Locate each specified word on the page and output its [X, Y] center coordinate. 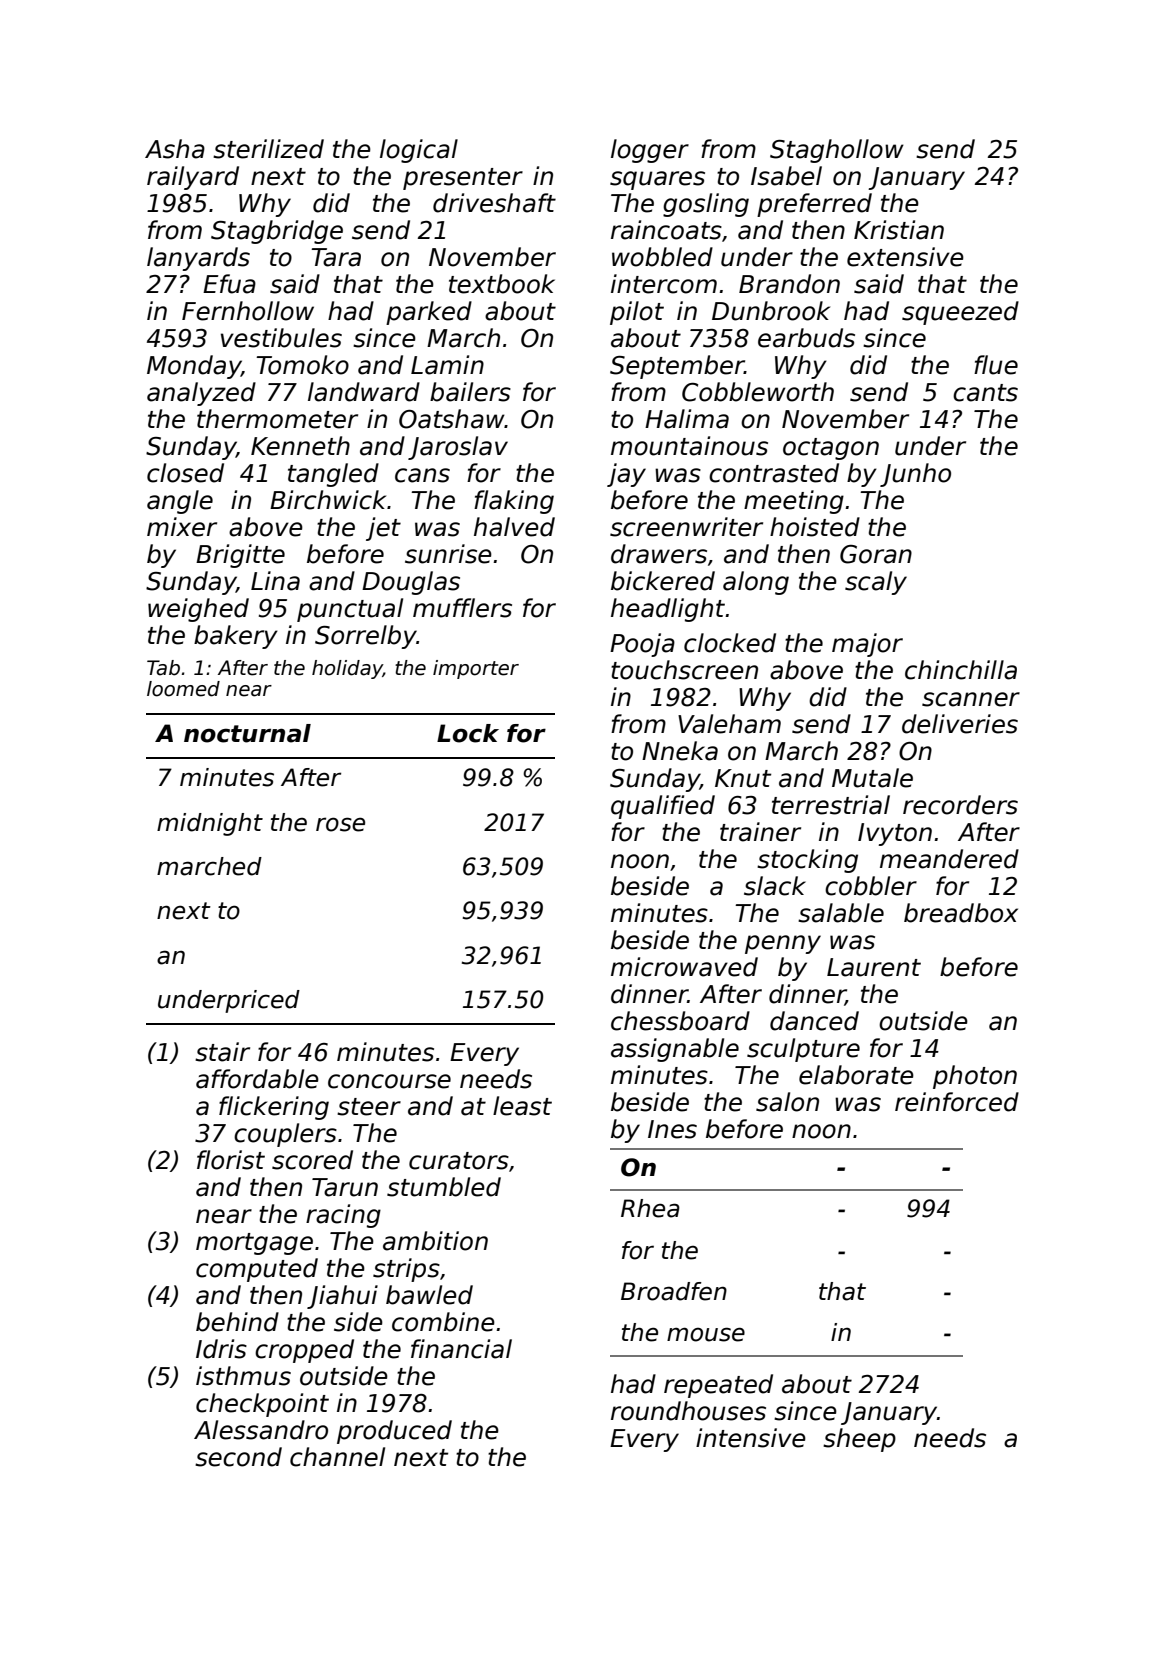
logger [650, 151]
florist [231, 1160]
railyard [193, 178]
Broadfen [674, 1291]
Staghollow [837, 151]
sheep [859, 1440]
